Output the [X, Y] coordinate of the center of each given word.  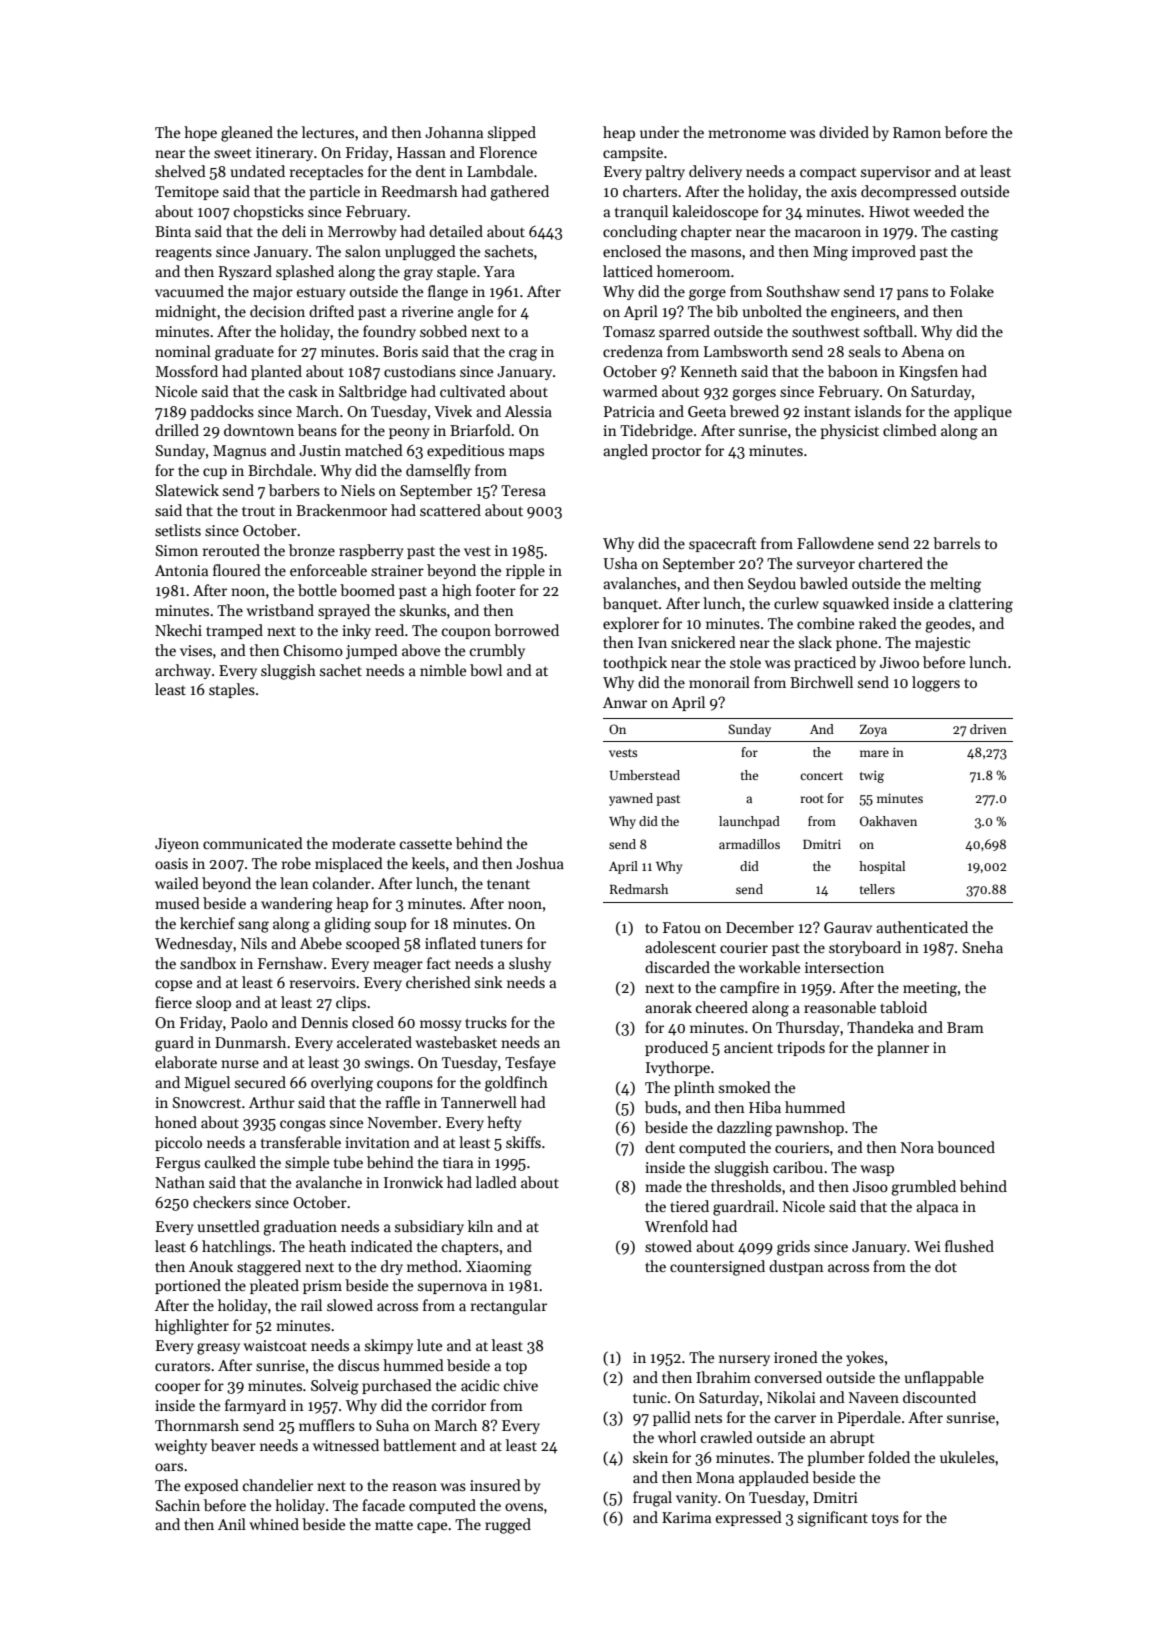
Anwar [625, 702]
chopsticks [269, 212]
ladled [496, 1182]
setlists [178, 530]
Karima [686, 1517]
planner [903, 1048]
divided [844, 132]
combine [825, 623]
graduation [300, 1228]
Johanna [454, 132]
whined [274, 1524]
